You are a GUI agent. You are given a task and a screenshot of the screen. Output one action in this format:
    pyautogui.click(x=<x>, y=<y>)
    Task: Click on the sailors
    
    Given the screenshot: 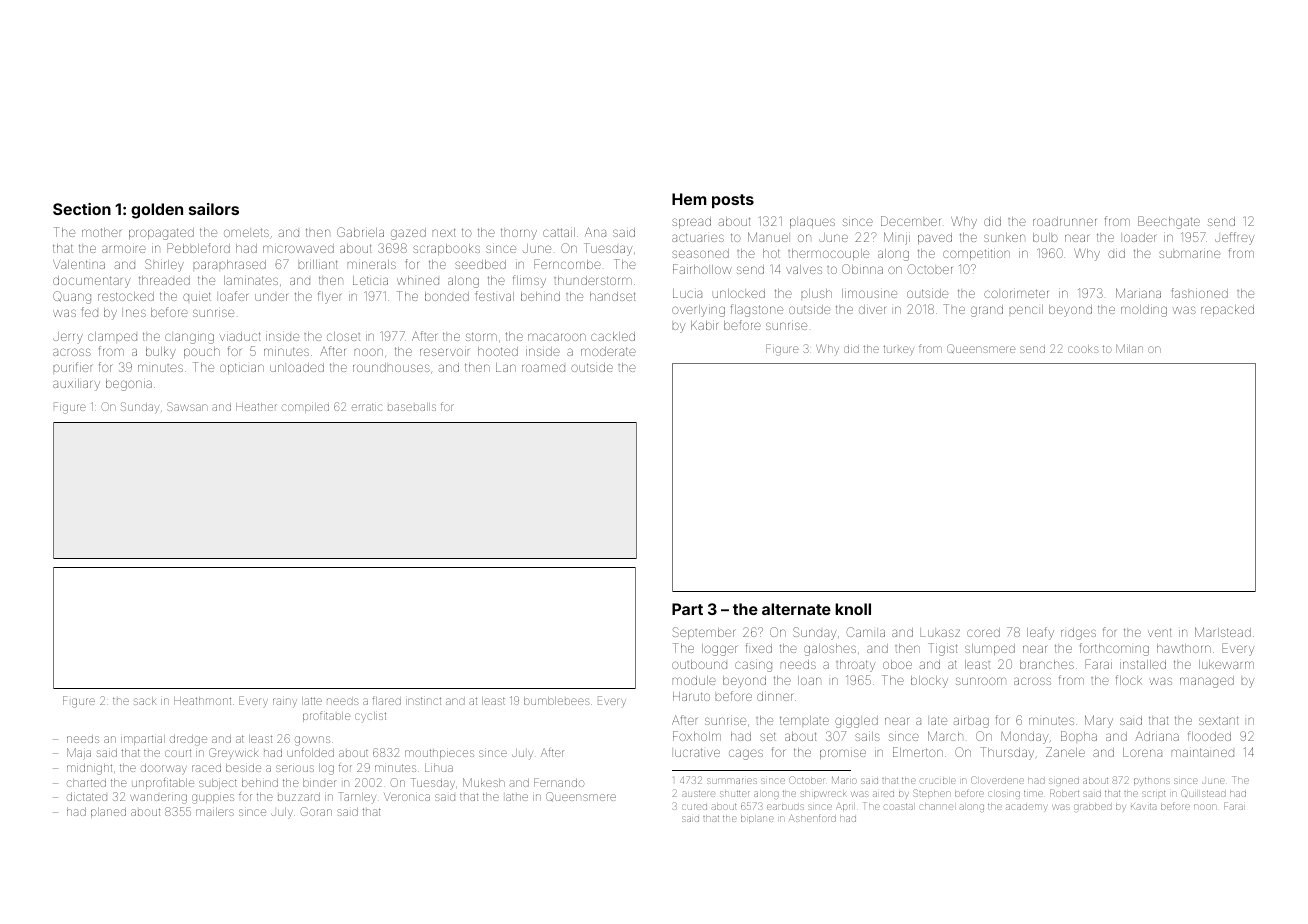 What is the action you would take?
    pyautogui.click(x=214, y=209)
